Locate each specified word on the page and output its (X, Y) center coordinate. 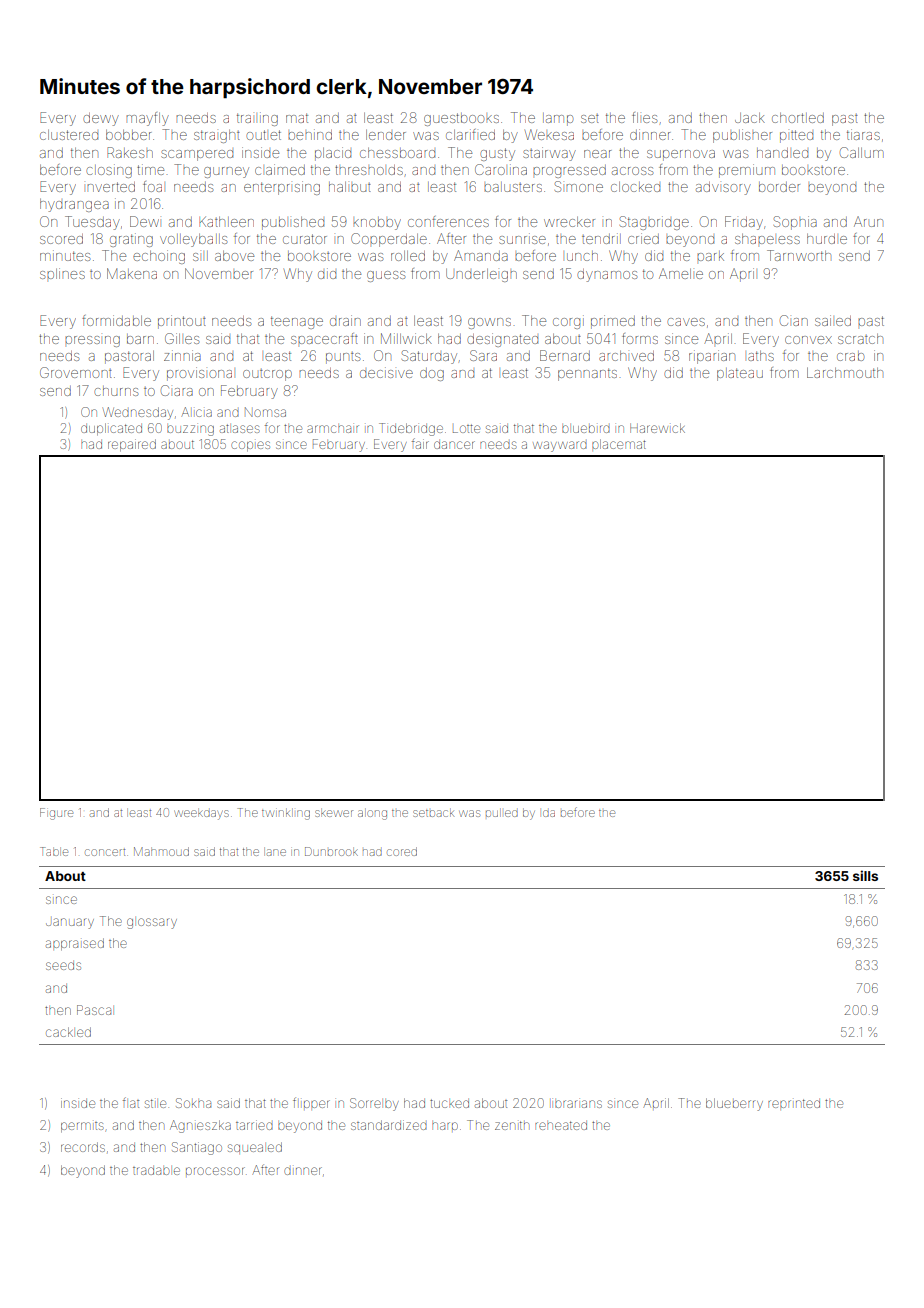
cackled (68, 1032)
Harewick (657, 428)
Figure (56, 814)
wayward (560, 446)
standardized (389, 1125)
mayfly (147, 119)
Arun (868, 221)
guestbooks (461, 119)
